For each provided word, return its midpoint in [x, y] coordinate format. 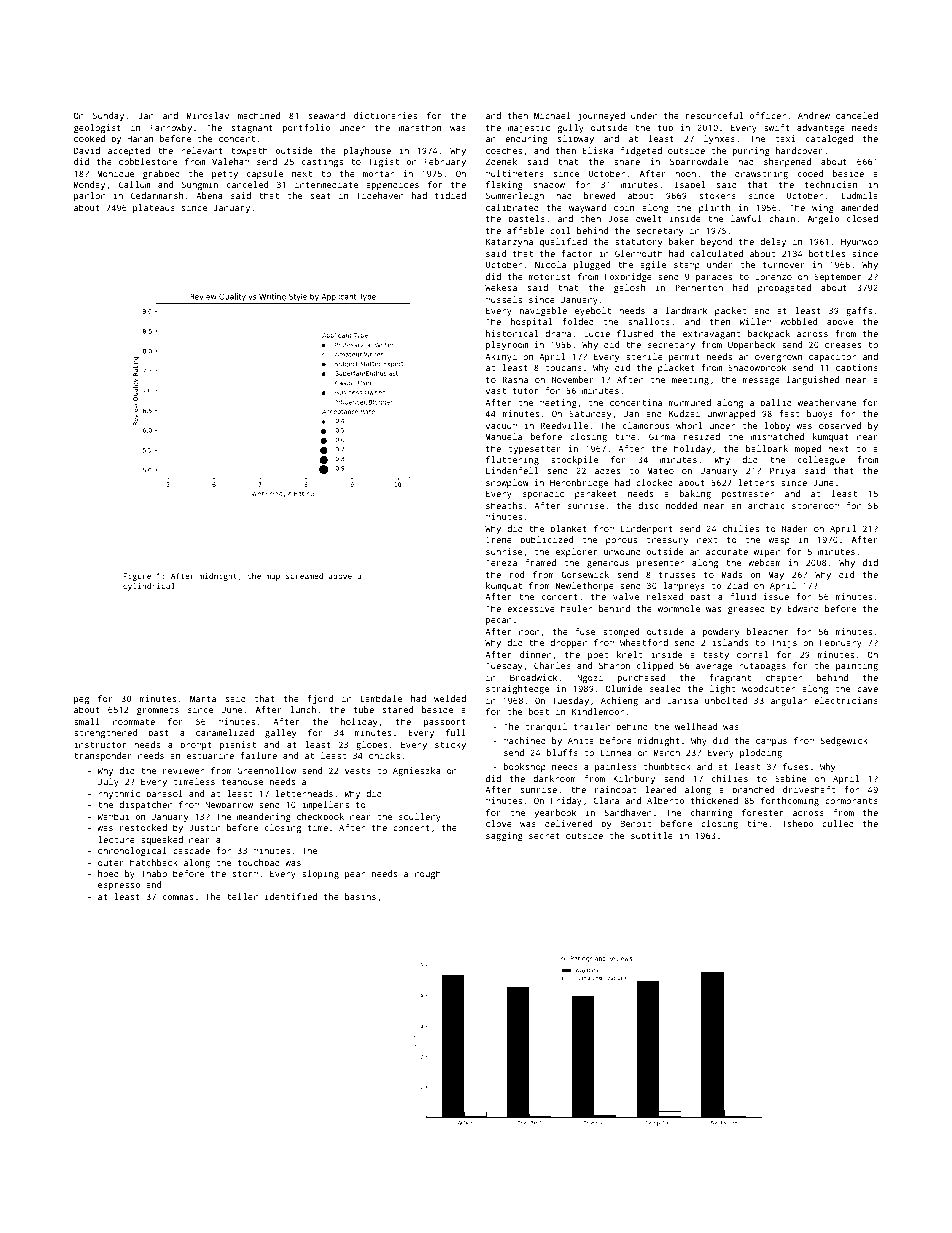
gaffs [859, 311]
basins [360, 896]
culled [838, 823]
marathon [420, 127]
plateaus [154, 208]
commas [178, 897]
